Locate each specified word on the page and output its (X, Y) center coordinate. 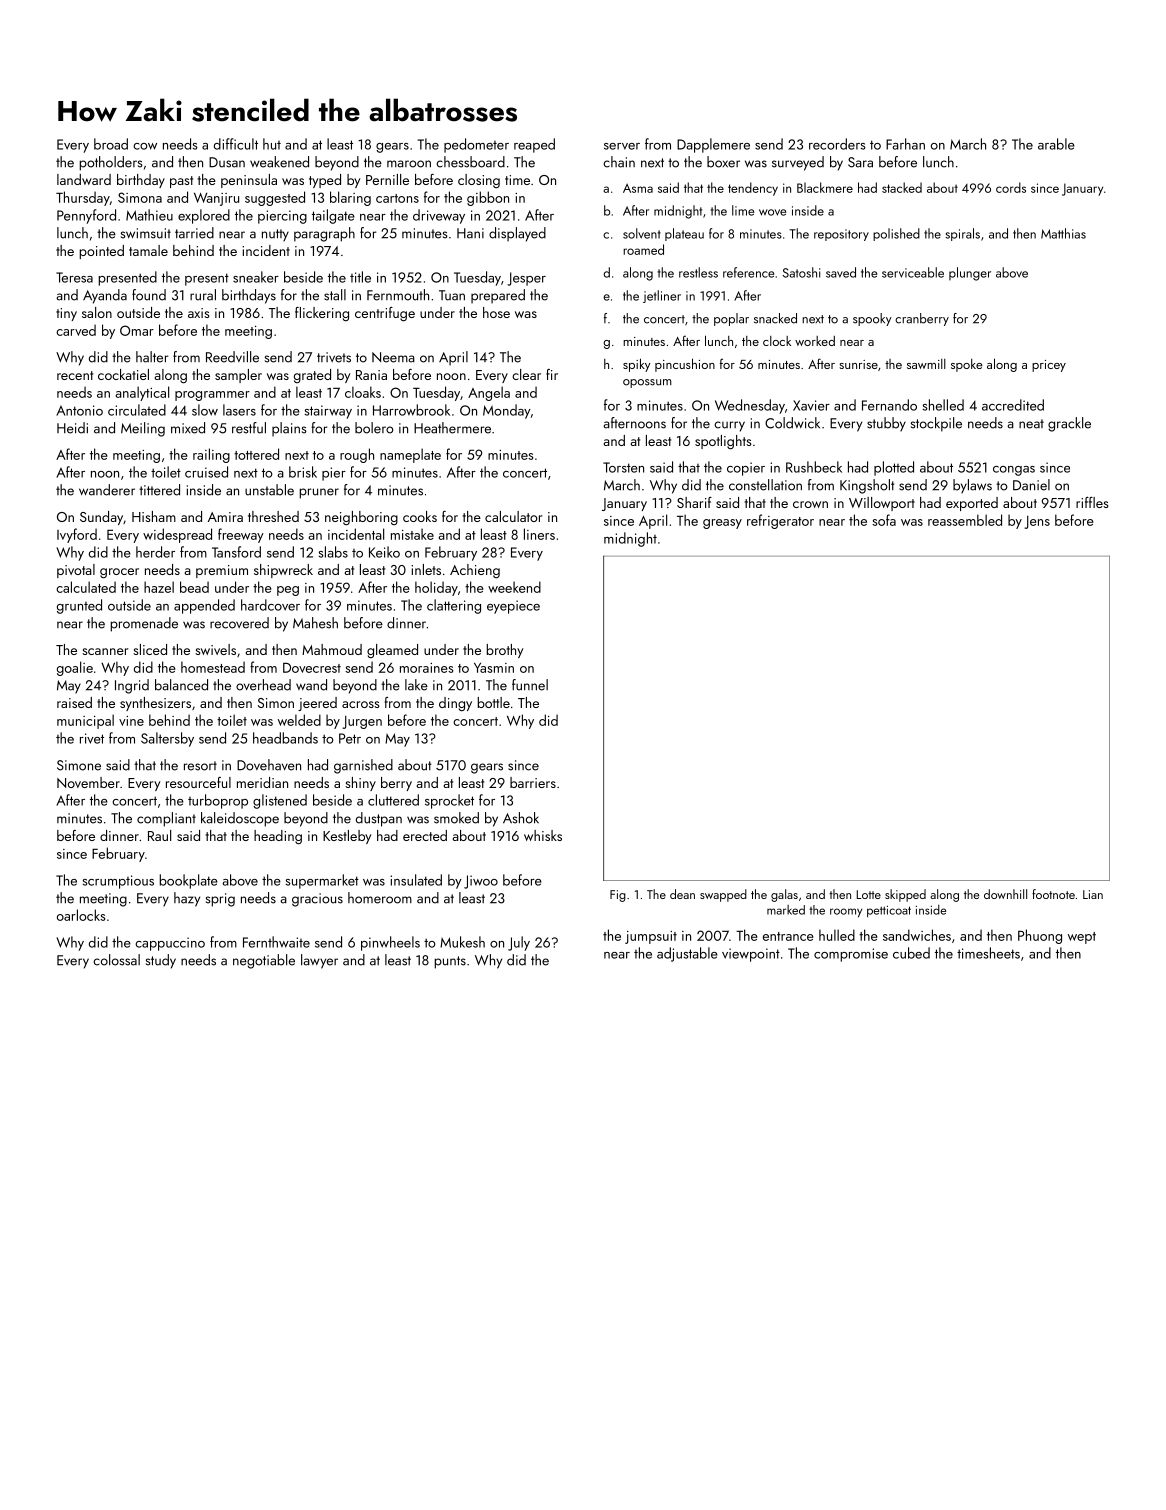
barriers (533, 782)
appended (204, 606)
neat (1031, 424)
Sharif (694, 502)
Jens (1037, 522)
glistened (280, 801)
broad (111, 144)
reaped (534, 145)
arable (1056, 144)
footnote (1053, 894)
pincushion (685, 365)
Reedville (232, 357)
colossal (116, 960)
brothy (504, 651)
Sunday (101, 518)
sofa (884, 520)
